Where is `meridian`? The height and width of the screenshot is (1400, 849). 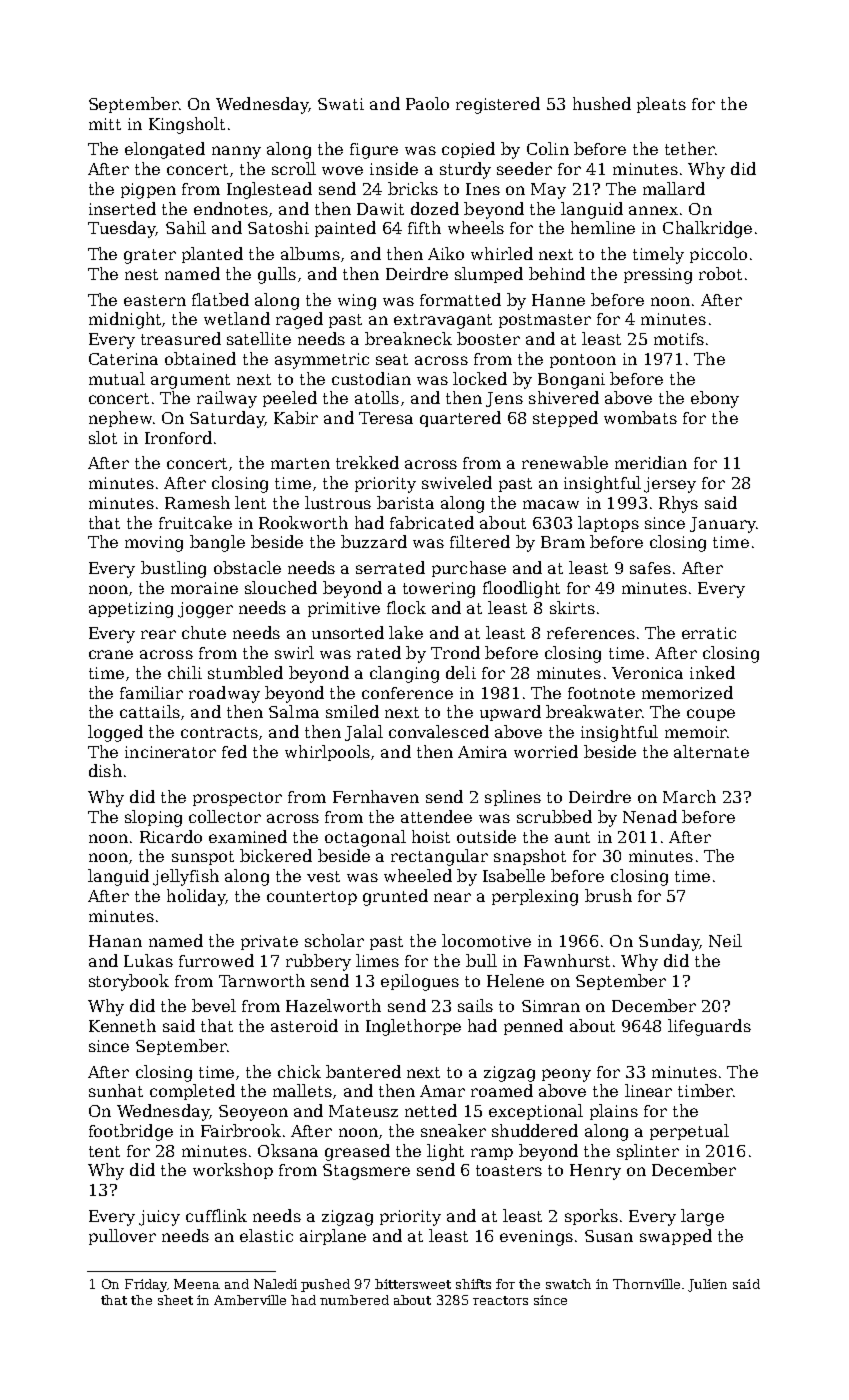 meridian is located at coordinates (651, 462).
